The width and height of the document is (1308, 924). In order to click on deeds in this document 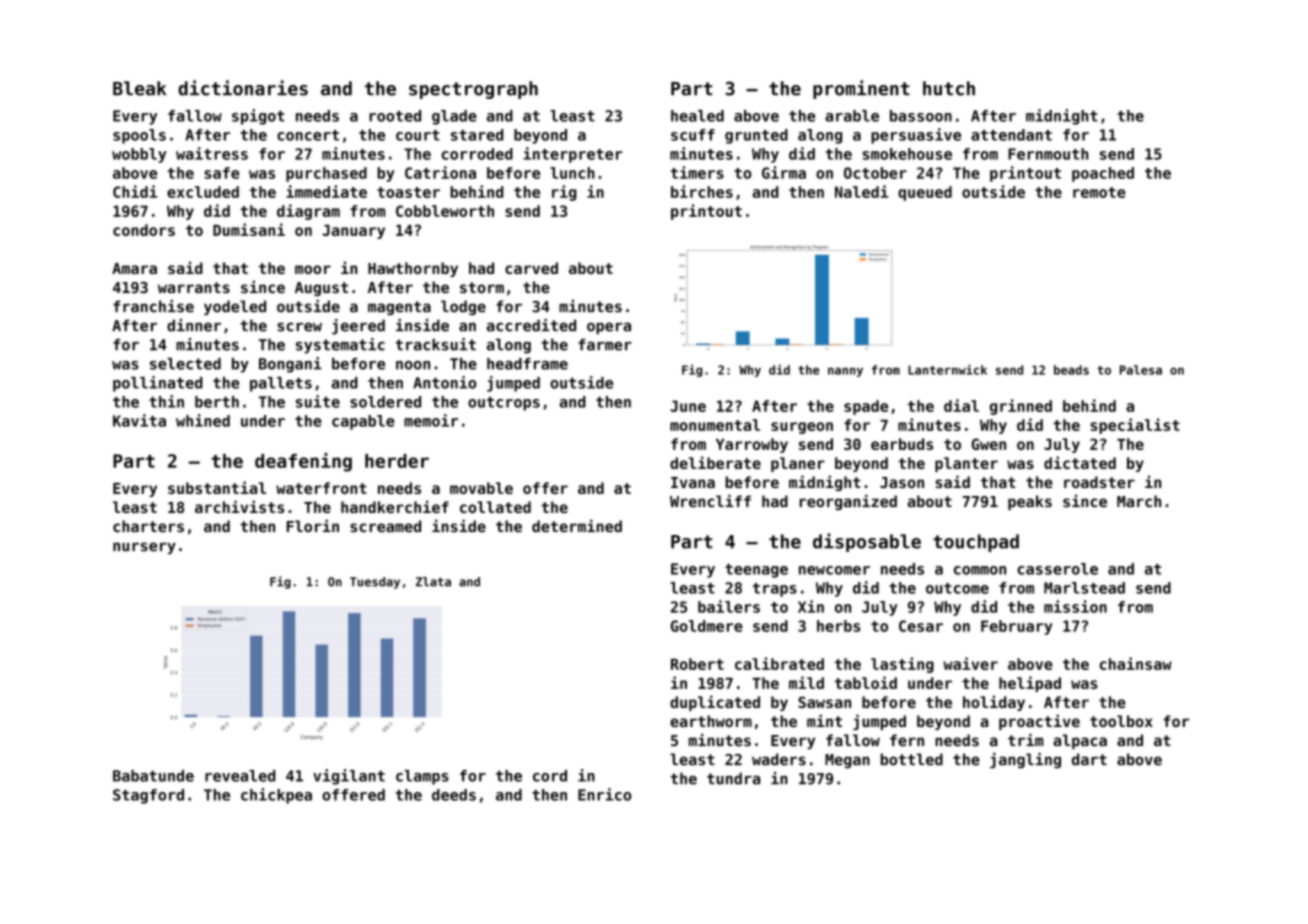, I will do `click(454, 795)`.
